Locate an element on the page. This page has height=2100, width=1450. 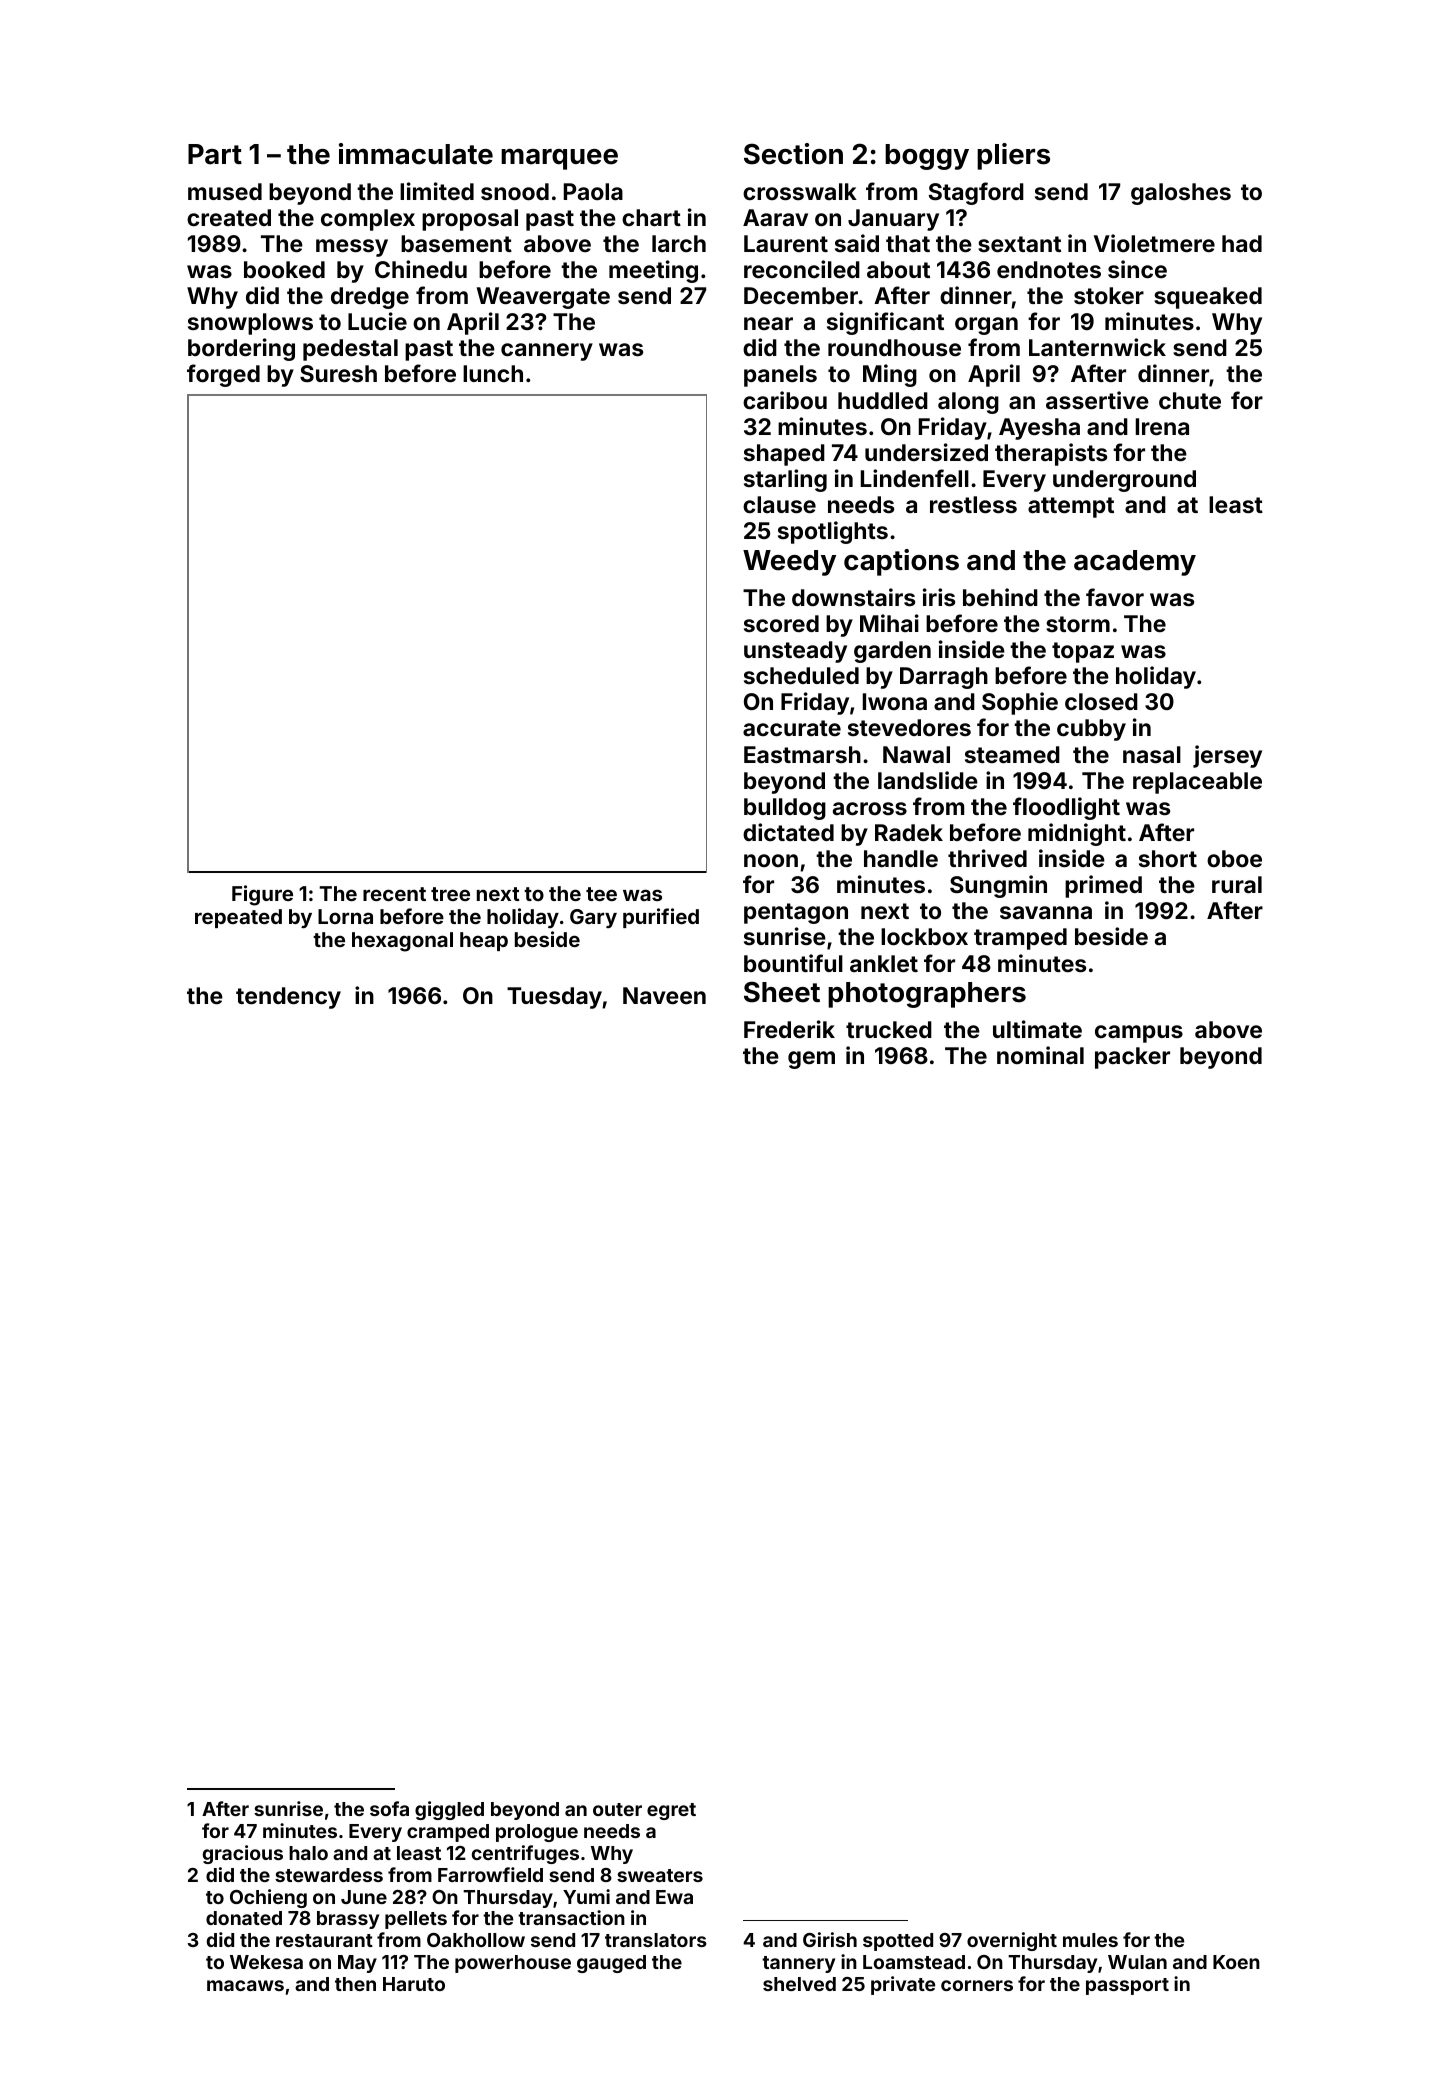
academy is located at coordinates (1135, 563).
